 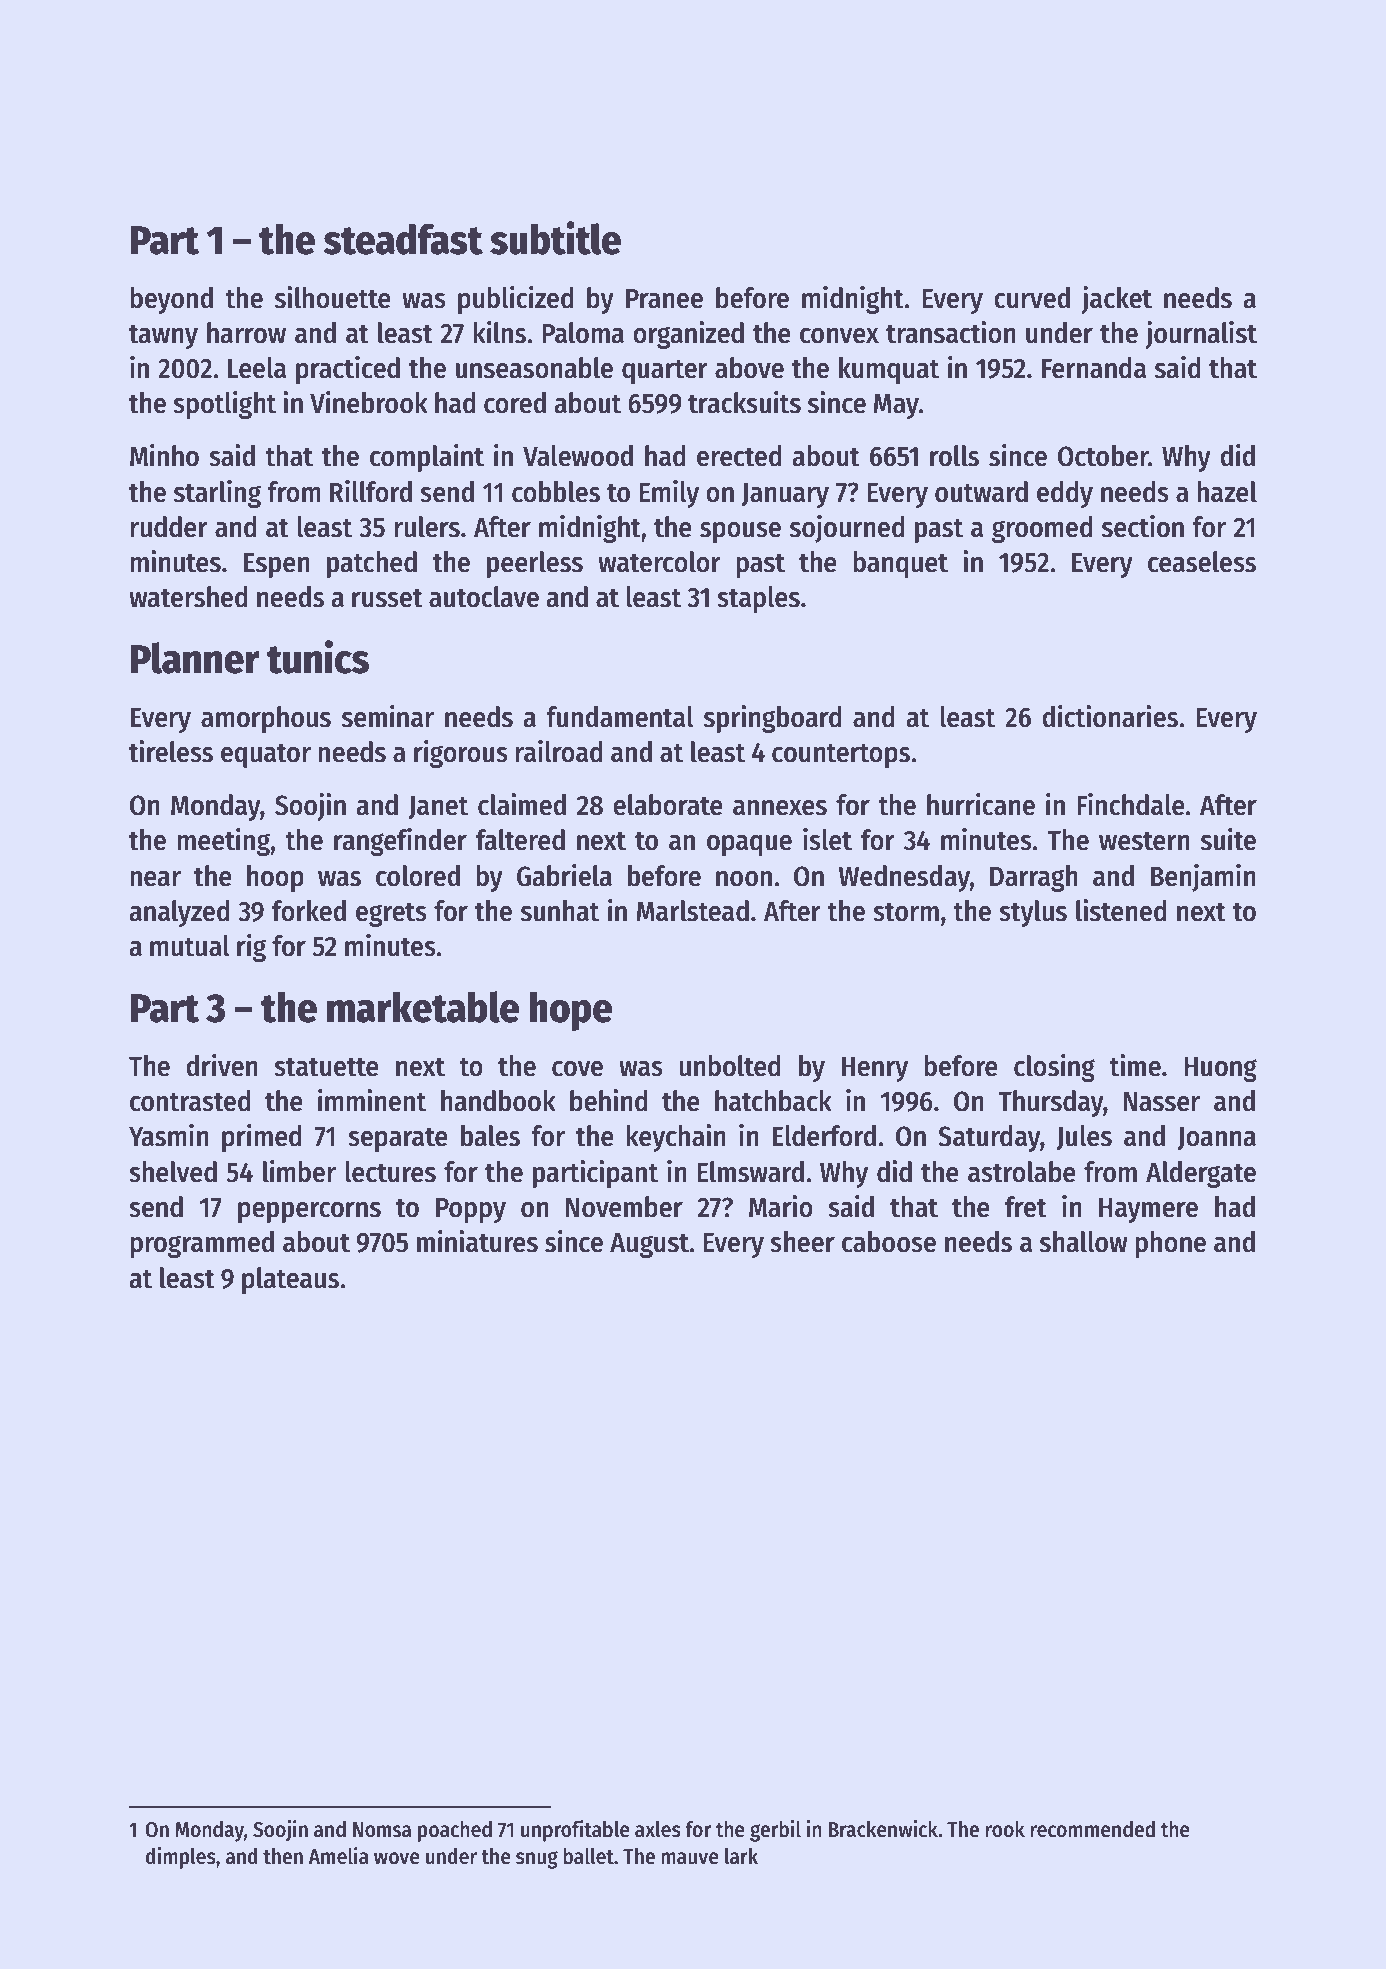 What do you see at coordinates (555, 238) in the document?
I see `subtitle` at bounding box center [555, 238].
